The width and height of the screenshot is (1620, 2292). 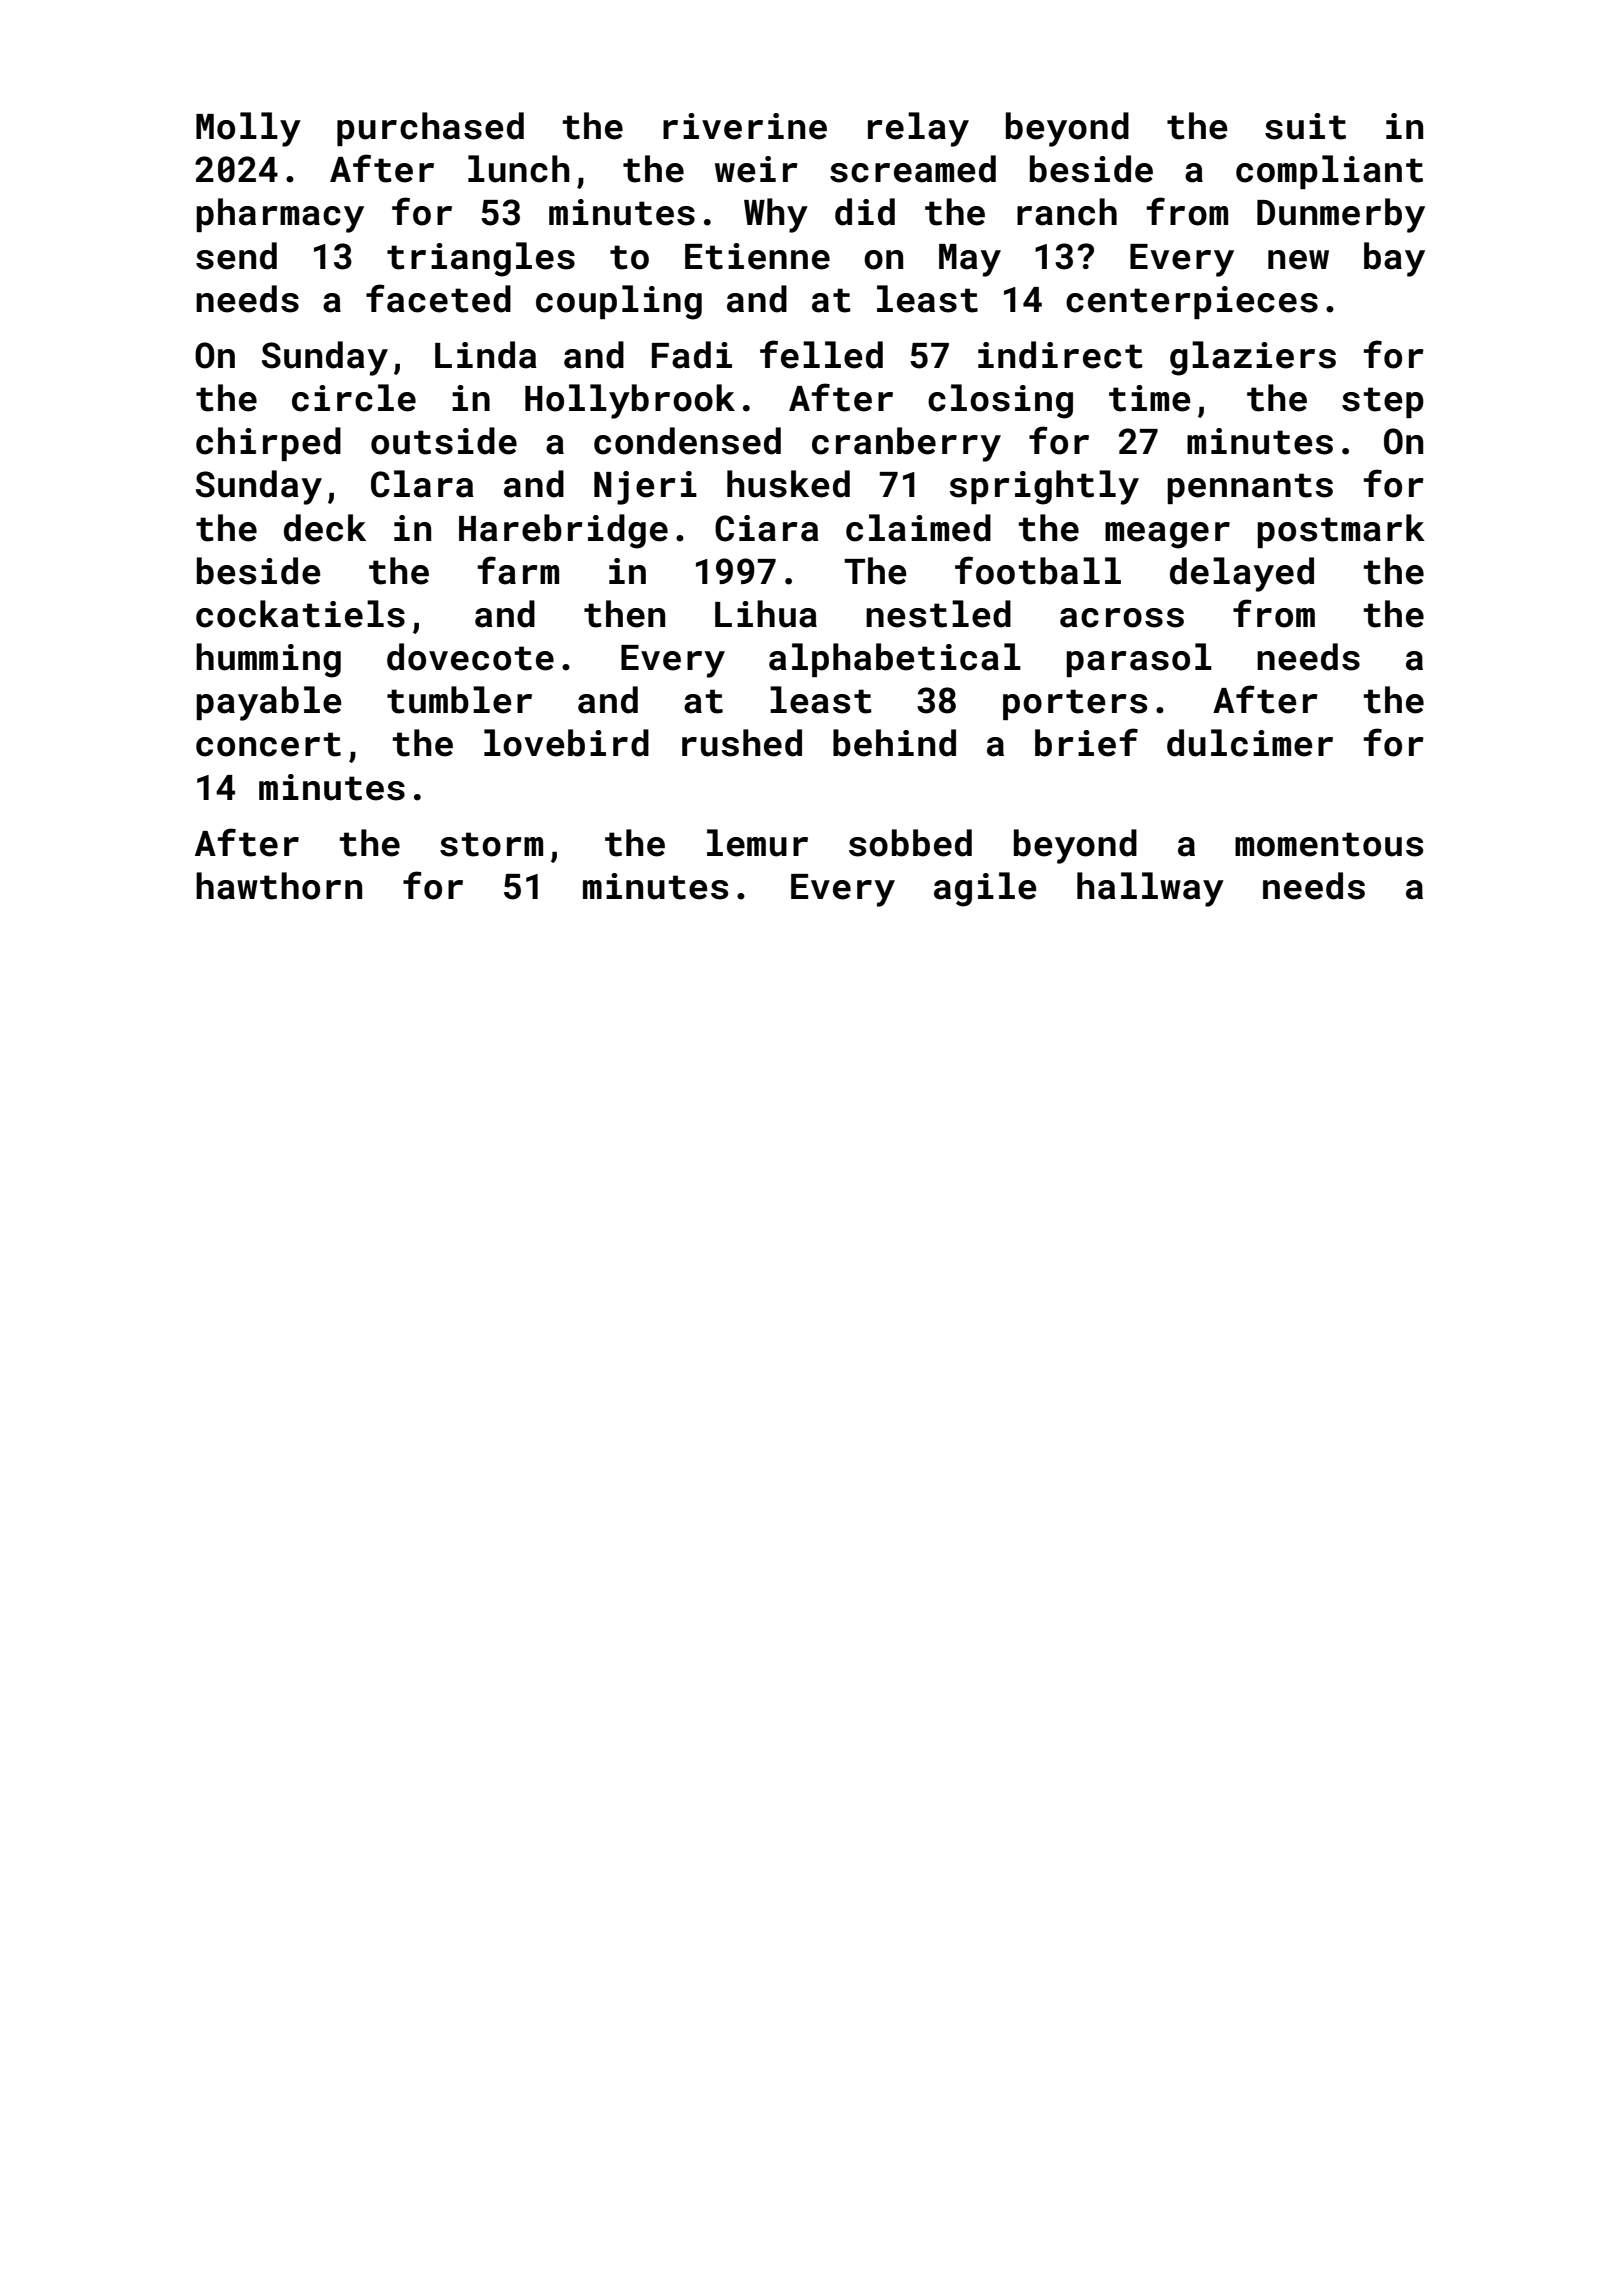 I want to click on agile, so click(x=985, y=889).
